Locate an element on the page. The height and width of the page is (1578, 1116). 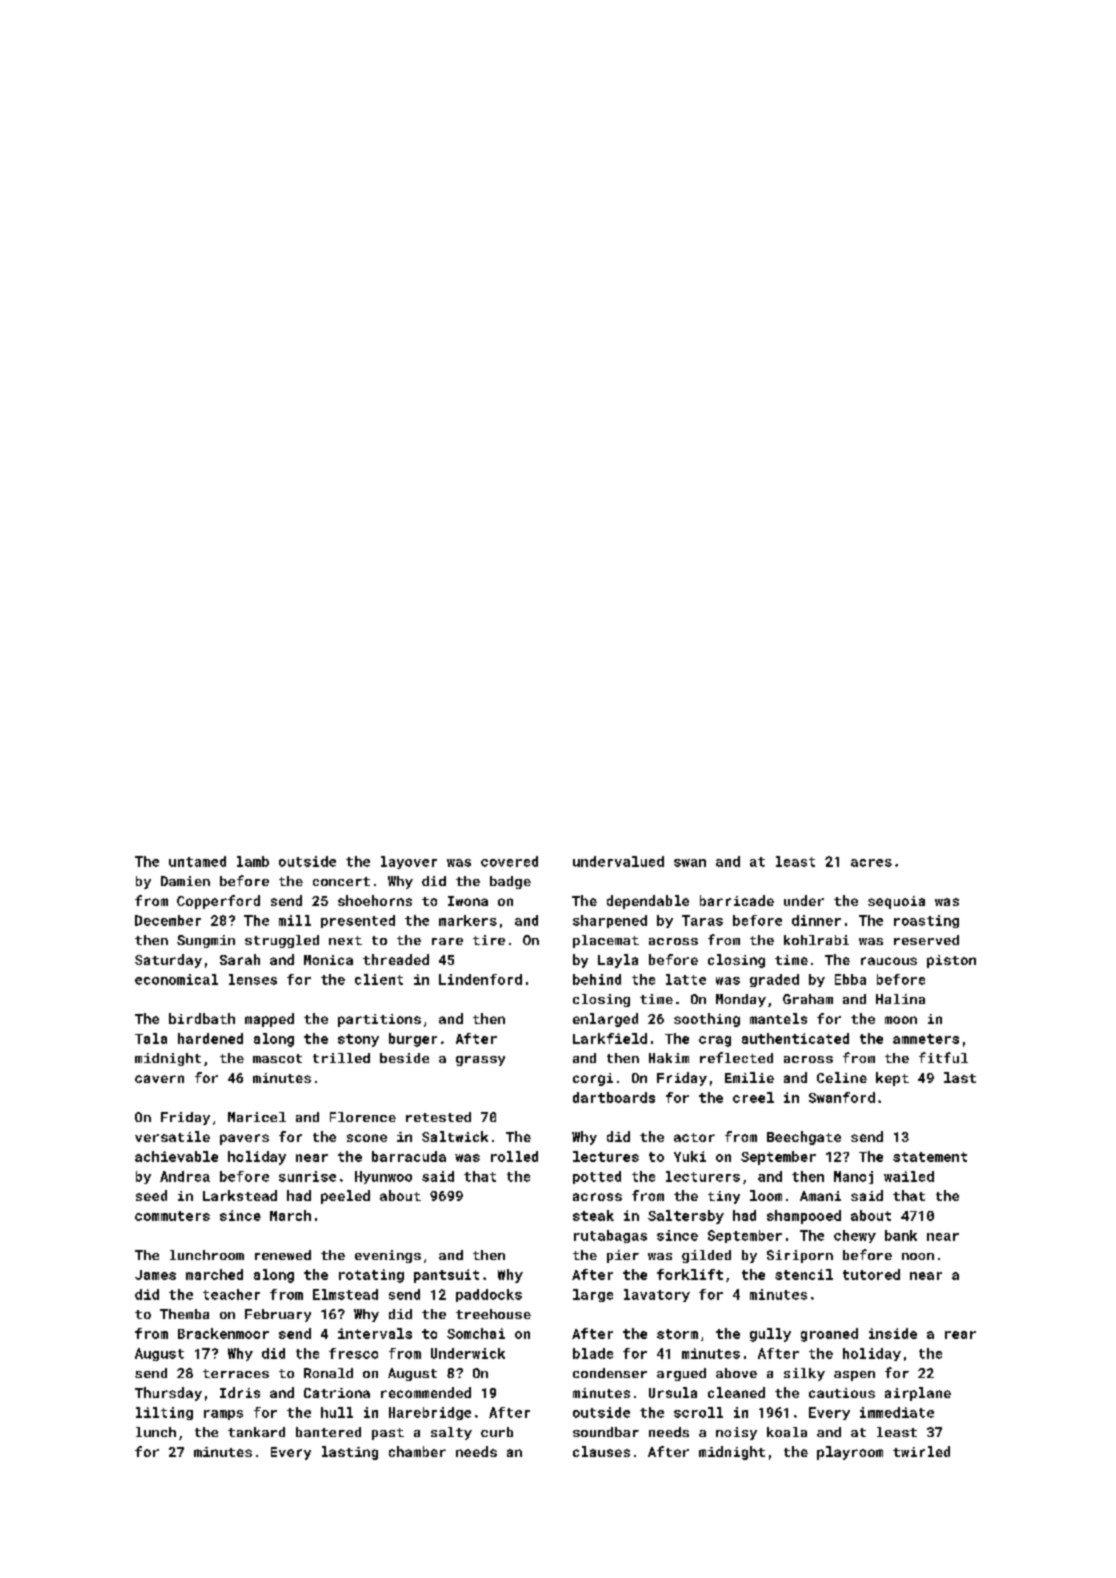
acres is located at coordinates (871, 863).
